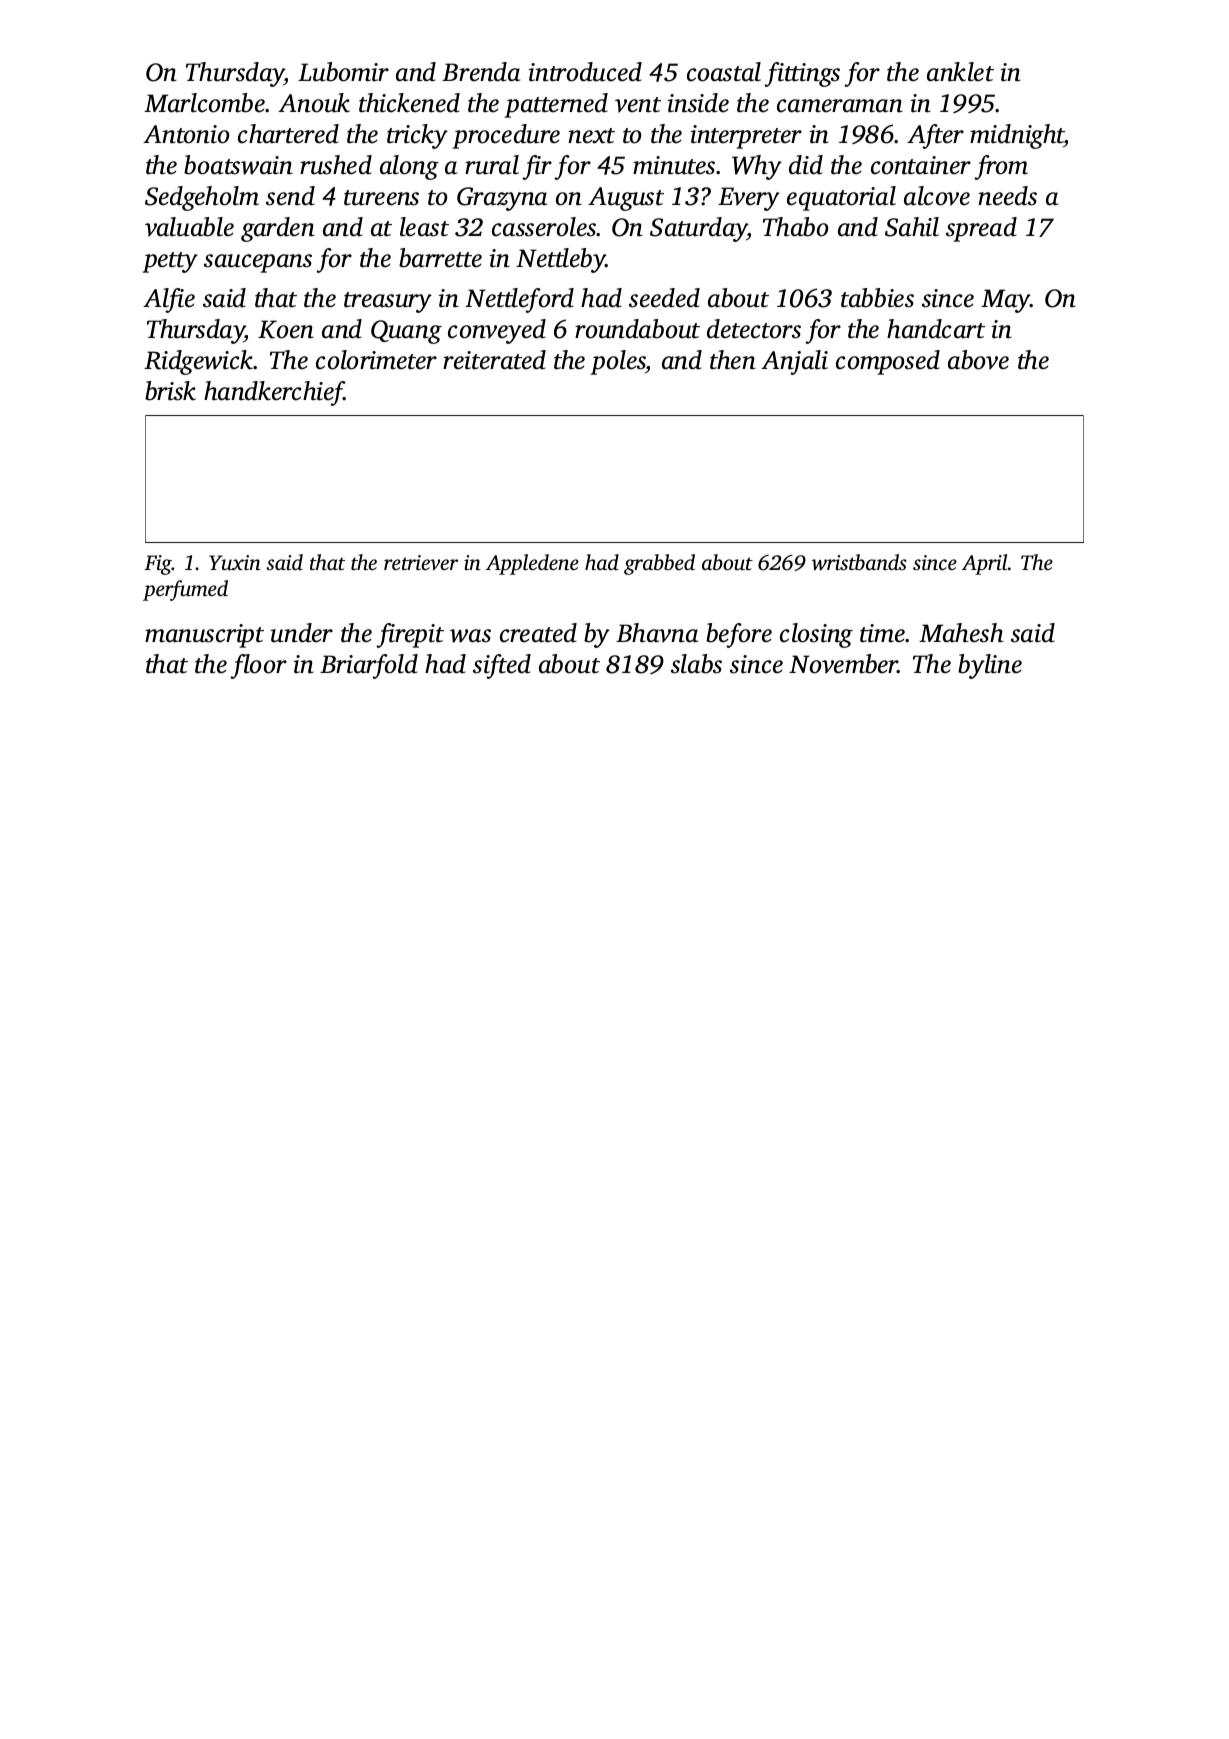  Describe the element at coordinates (888, 362) in the image. I see `composed` at that location.
